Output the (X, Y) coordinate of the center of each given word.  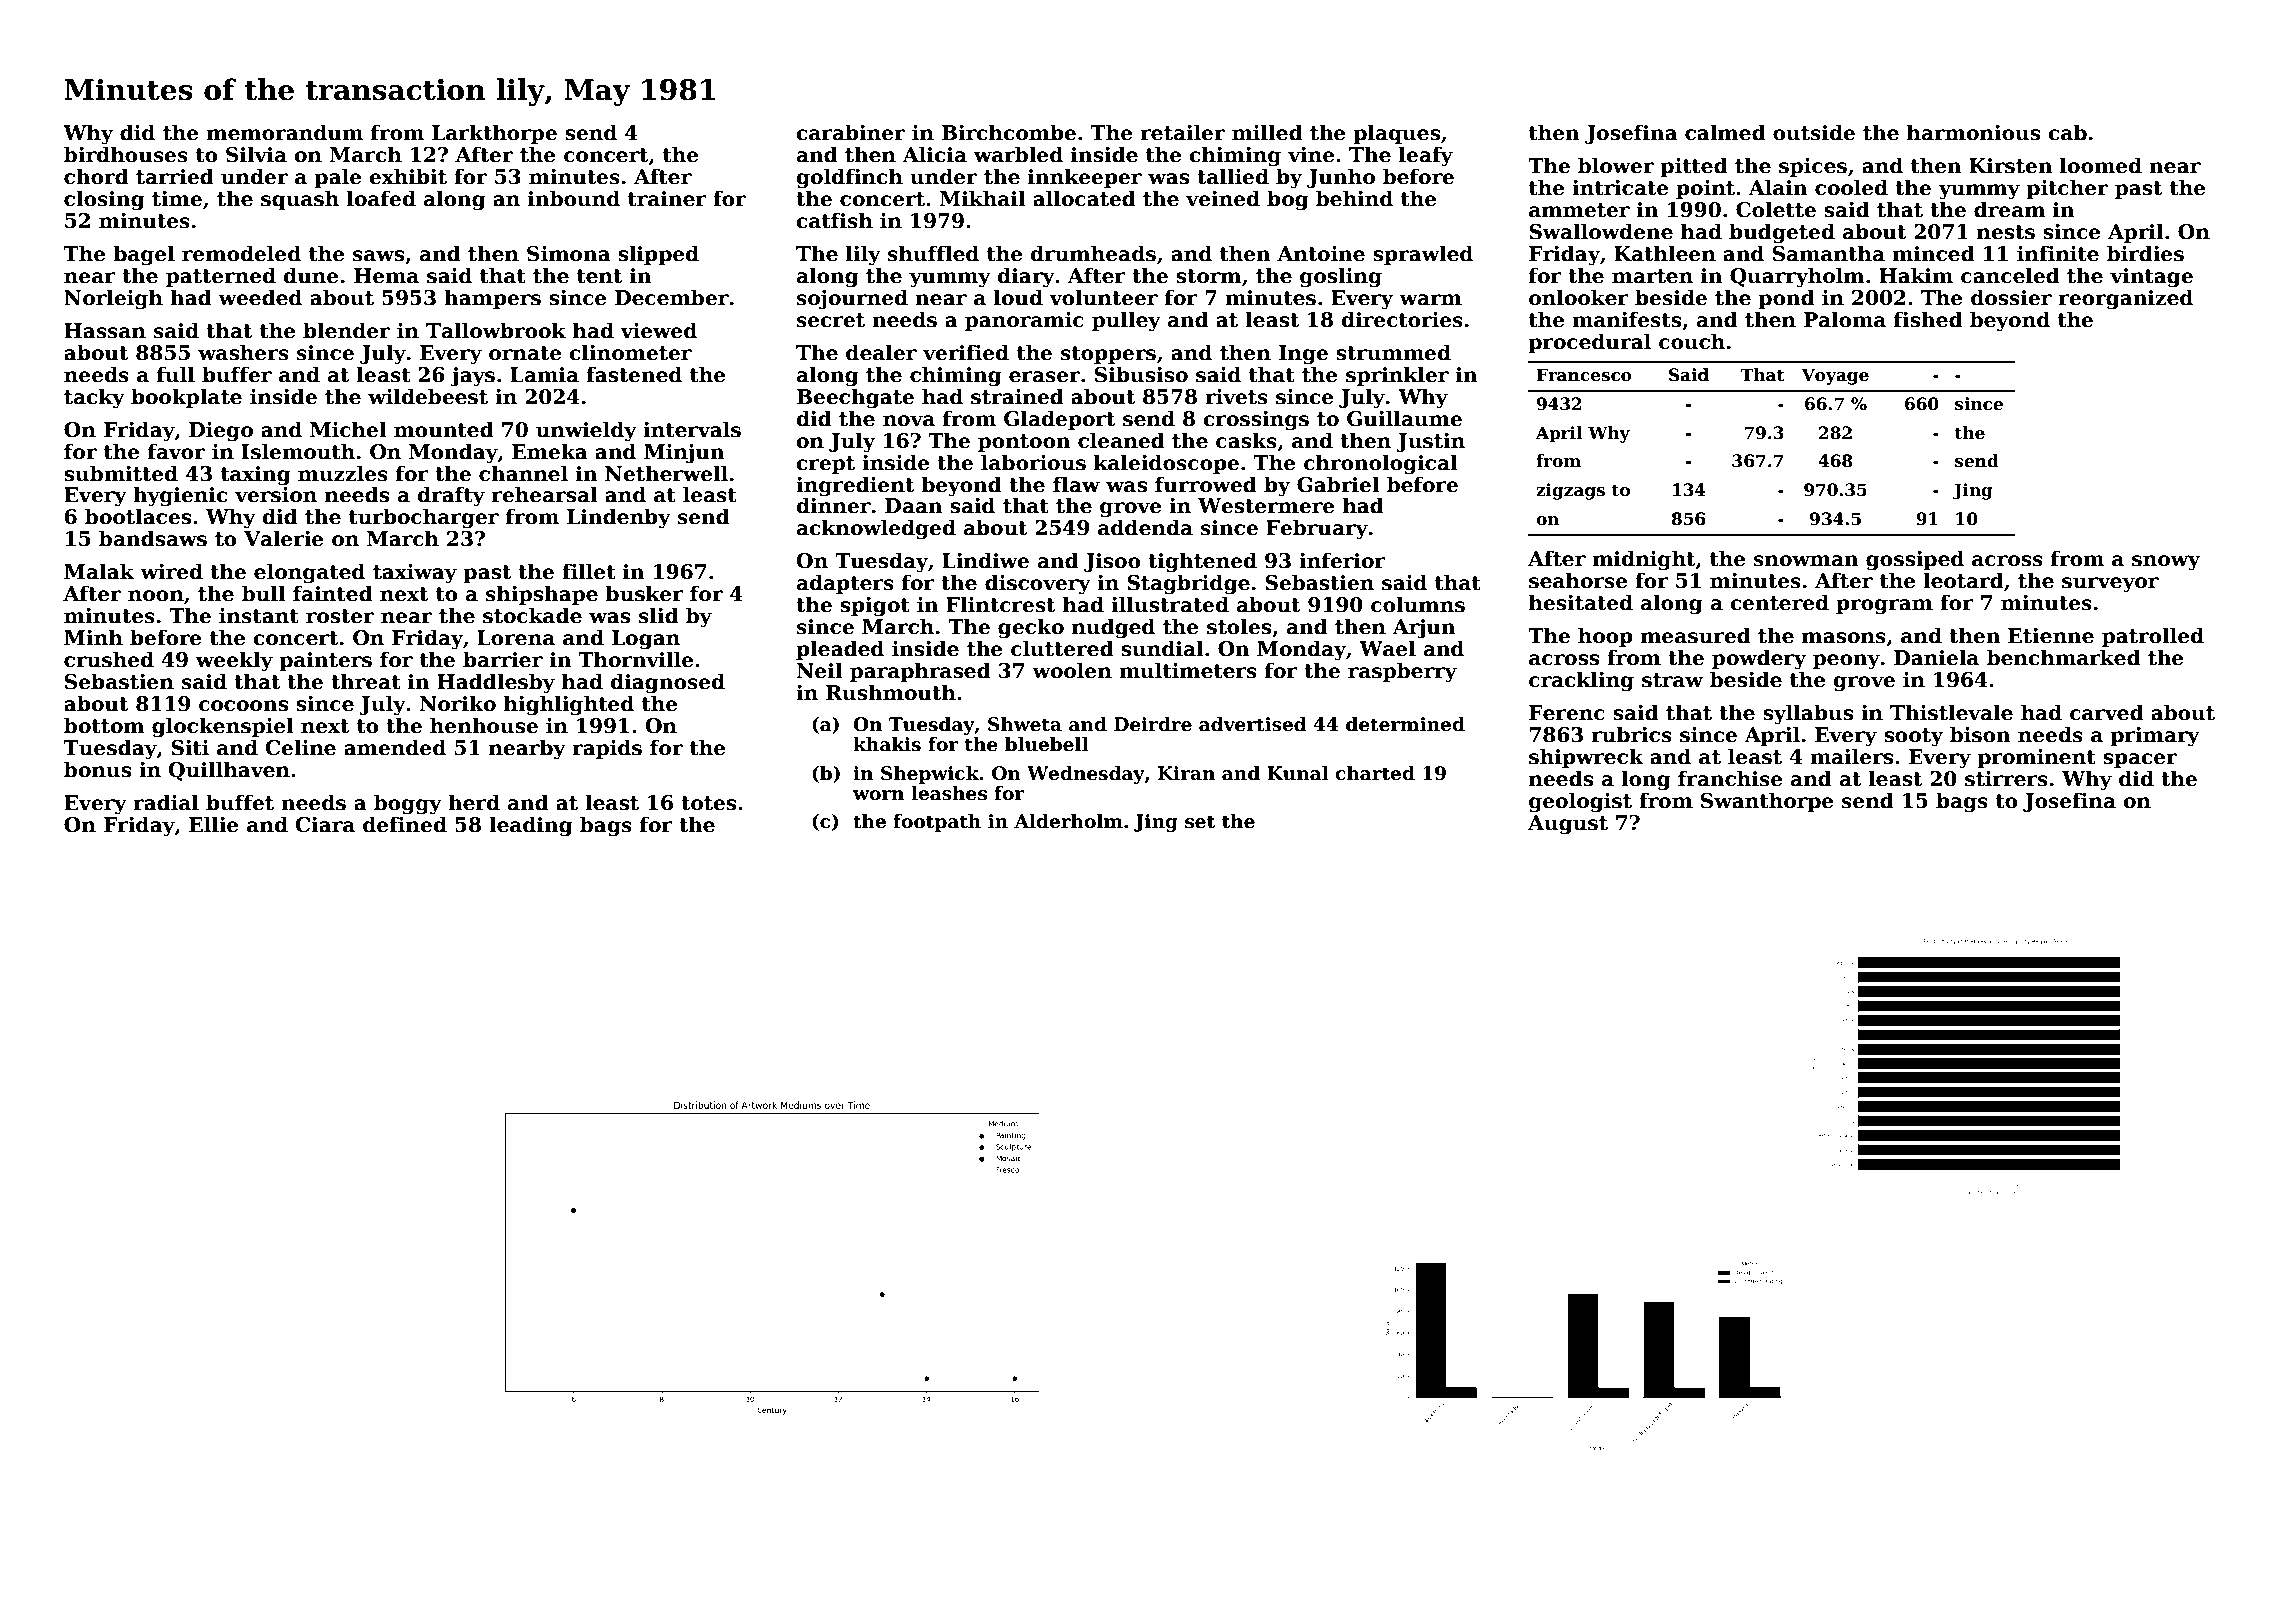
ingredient (855, 486)
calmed (1725, 132)
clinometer (630, 352)
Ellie (214, 824)
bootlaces (138, 516)
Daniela (1936, 657)
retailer (1183, 132)
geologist (1580, 802)
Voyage (1835, 376)
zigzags (1570, 491)
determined (1405, 724)
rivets (1236, 397)
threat (366, 681)
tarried (175, 176)
